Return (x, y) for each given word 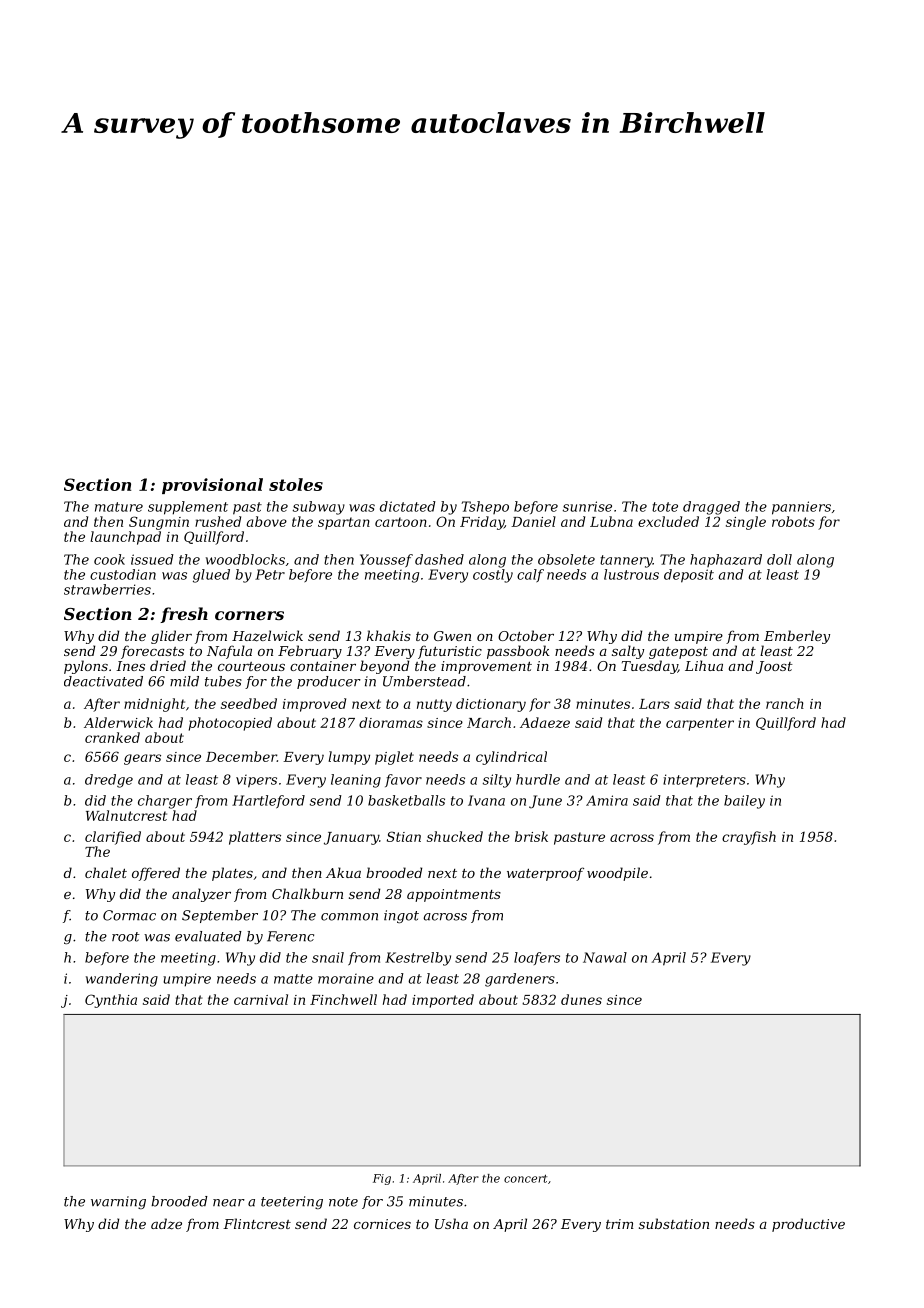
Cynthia (111, 1001)
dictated (408, 506)
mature (119, 507)
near (229, 1203)
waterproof (545, 874)
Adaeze (545, 722)
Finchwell (343, 999)
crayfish (749, 838)
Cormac (129, 915)
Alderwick (118, 722)
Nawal (605, 957)
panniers (801, 508)
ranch (785, 703)
